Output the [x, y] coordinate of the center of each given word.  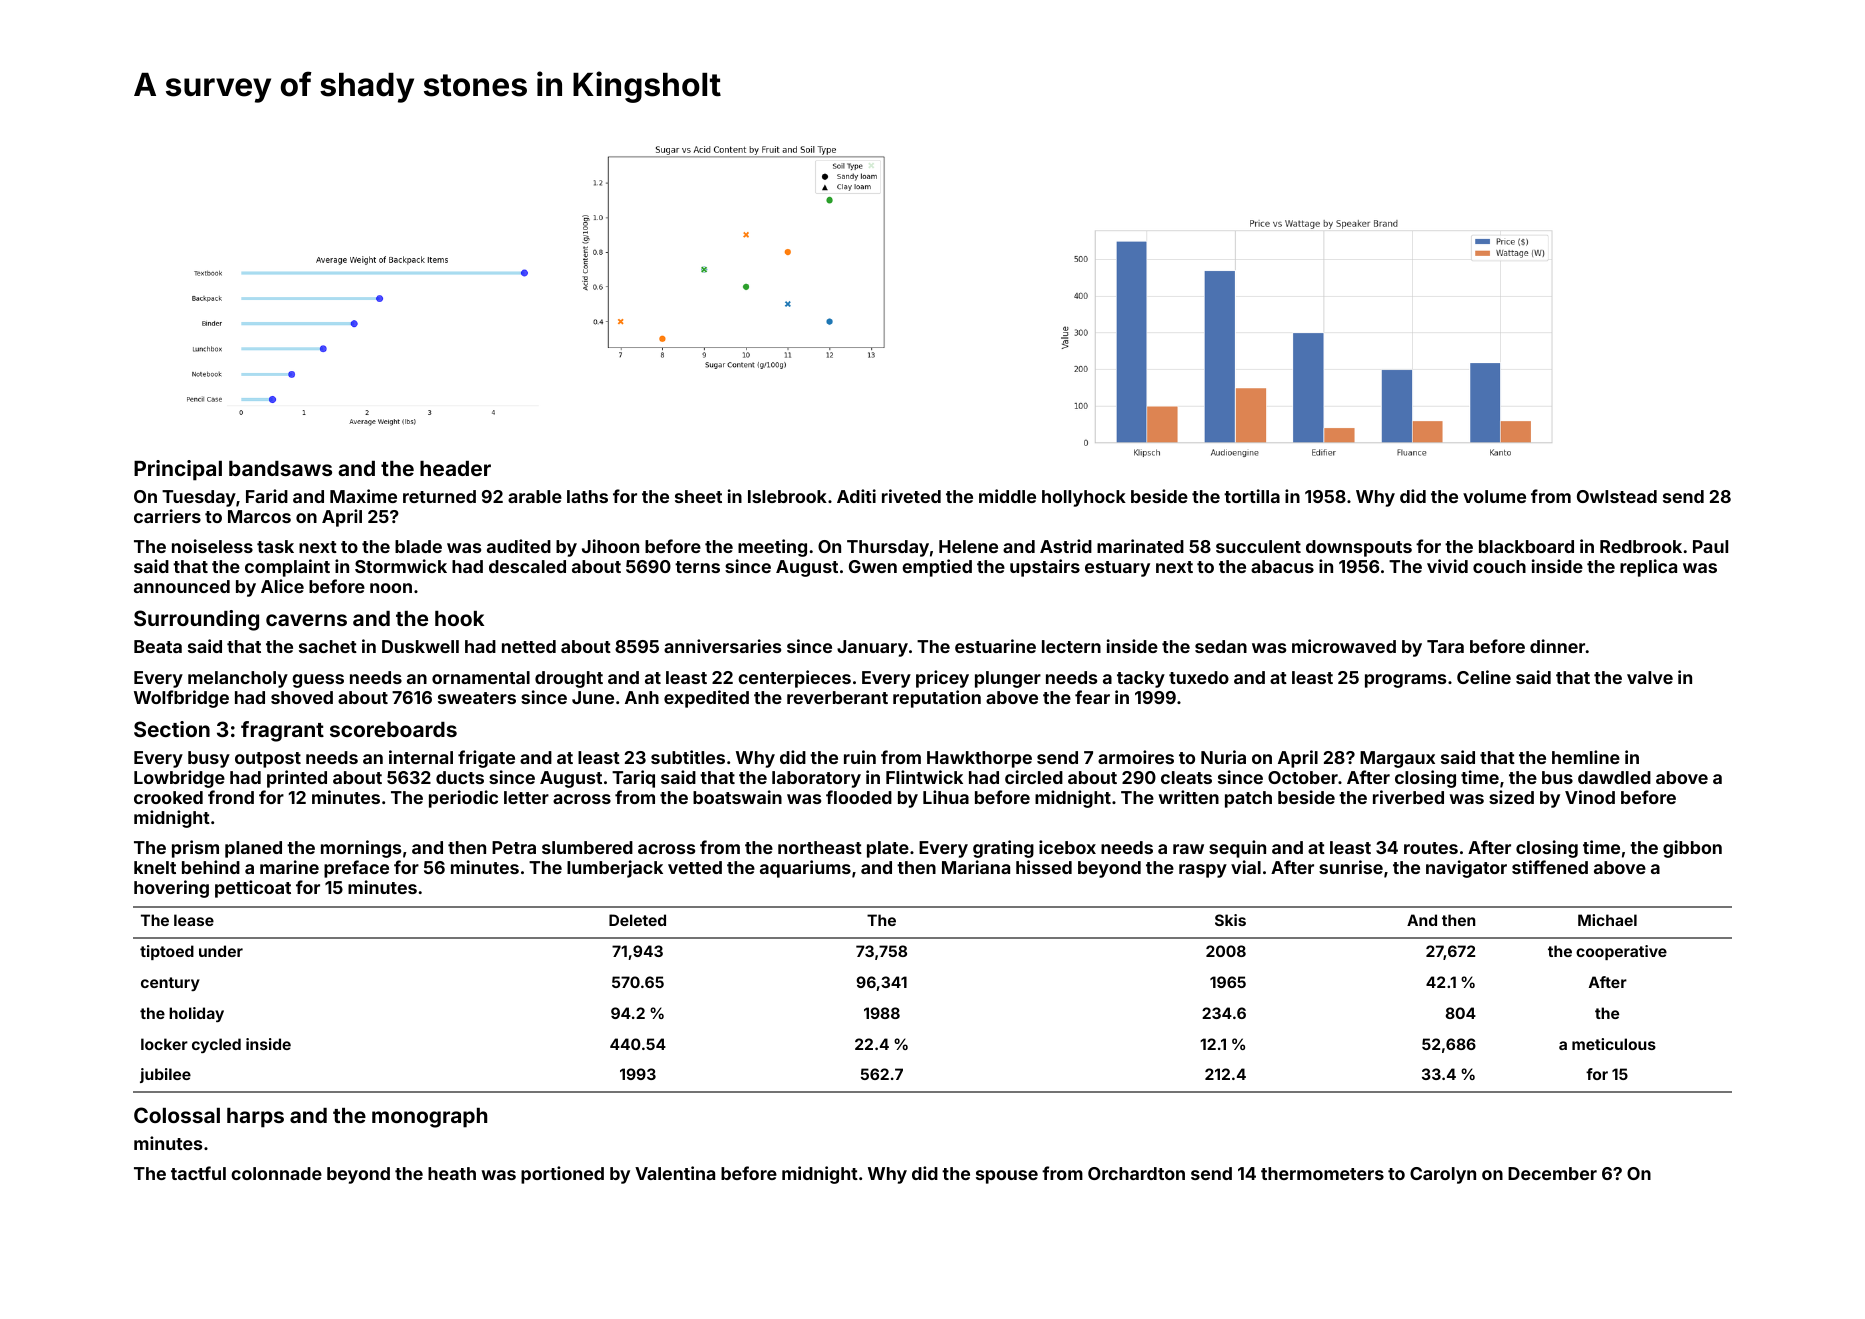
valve [1650, 677]
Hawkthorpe [979, 759]
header [455, 468]
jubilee [165, 1075]
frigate [486, 759]
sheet [698, 496]
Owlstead [1617, 496]
